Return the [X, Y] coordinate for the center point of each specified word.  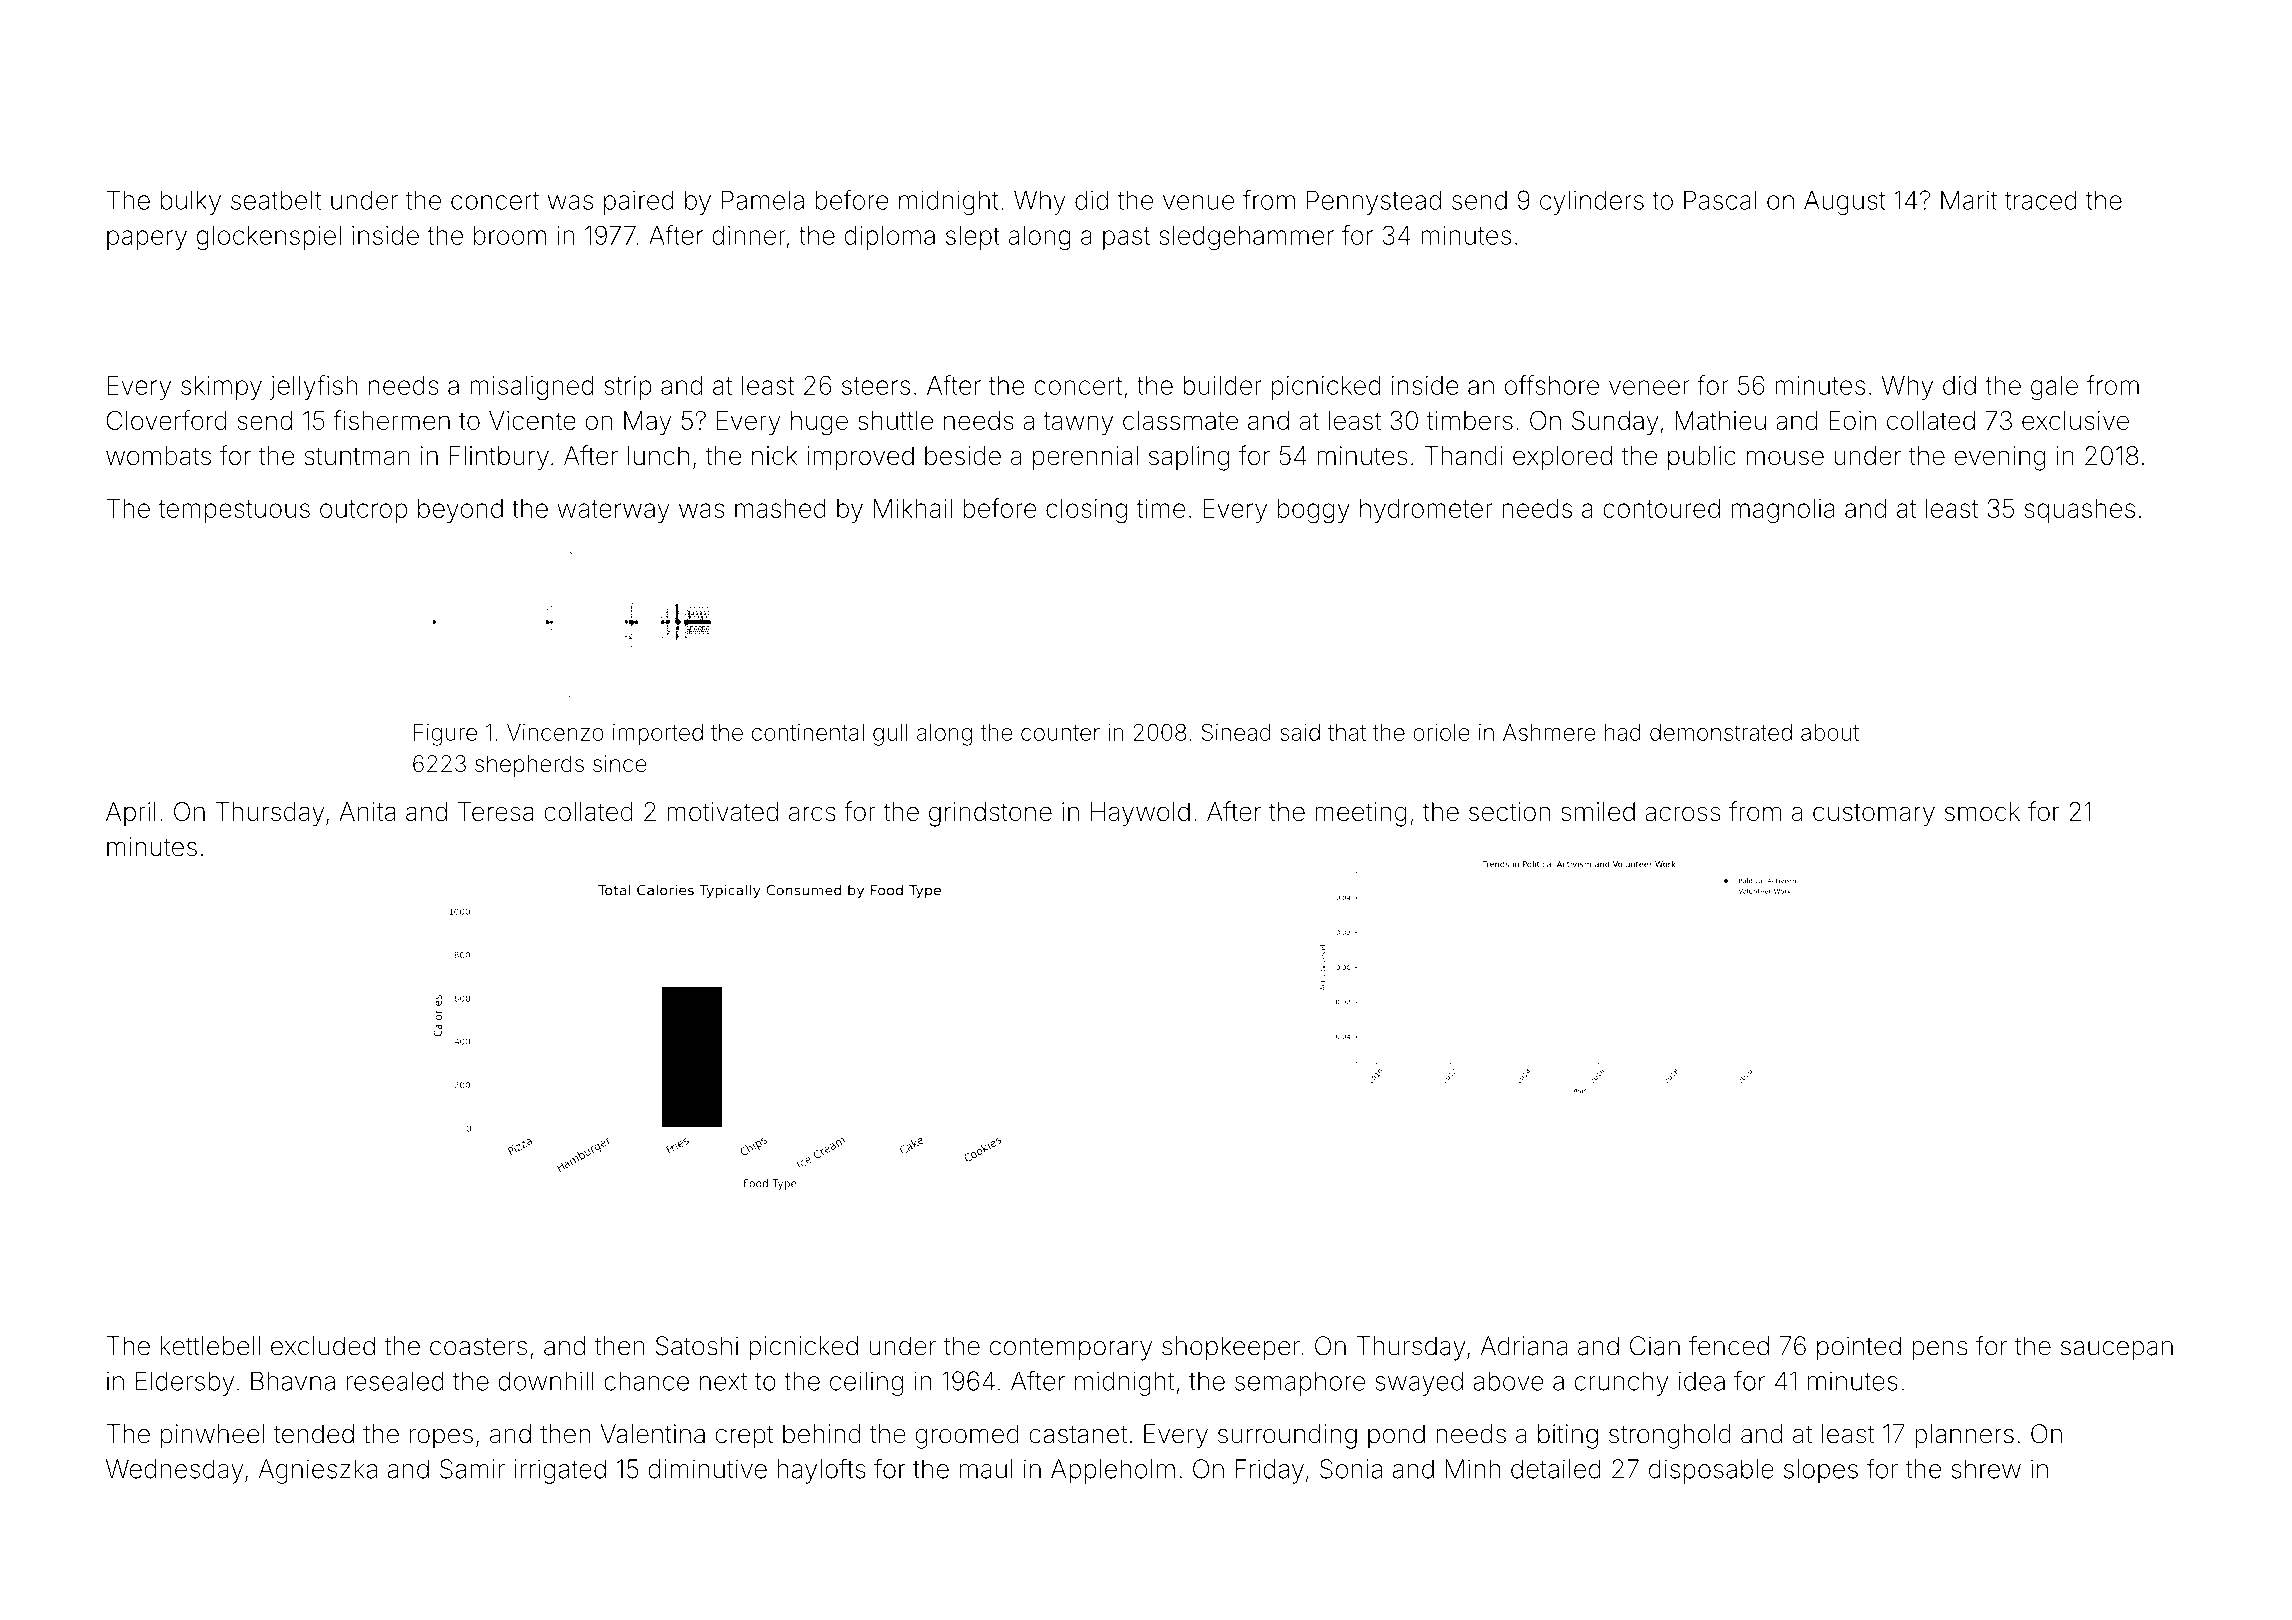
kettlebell [210, 1346]
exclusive [2075, 420]
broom [510, 235]
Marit [1969, 200]
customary [1874, 815]
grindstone [990, 814]
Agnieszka [318, 1471]
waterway [613, 511]
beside [963, 456]
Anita [367, 812]
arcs [812, 814]
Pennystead [1374, 202]
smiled [1598, 812]
